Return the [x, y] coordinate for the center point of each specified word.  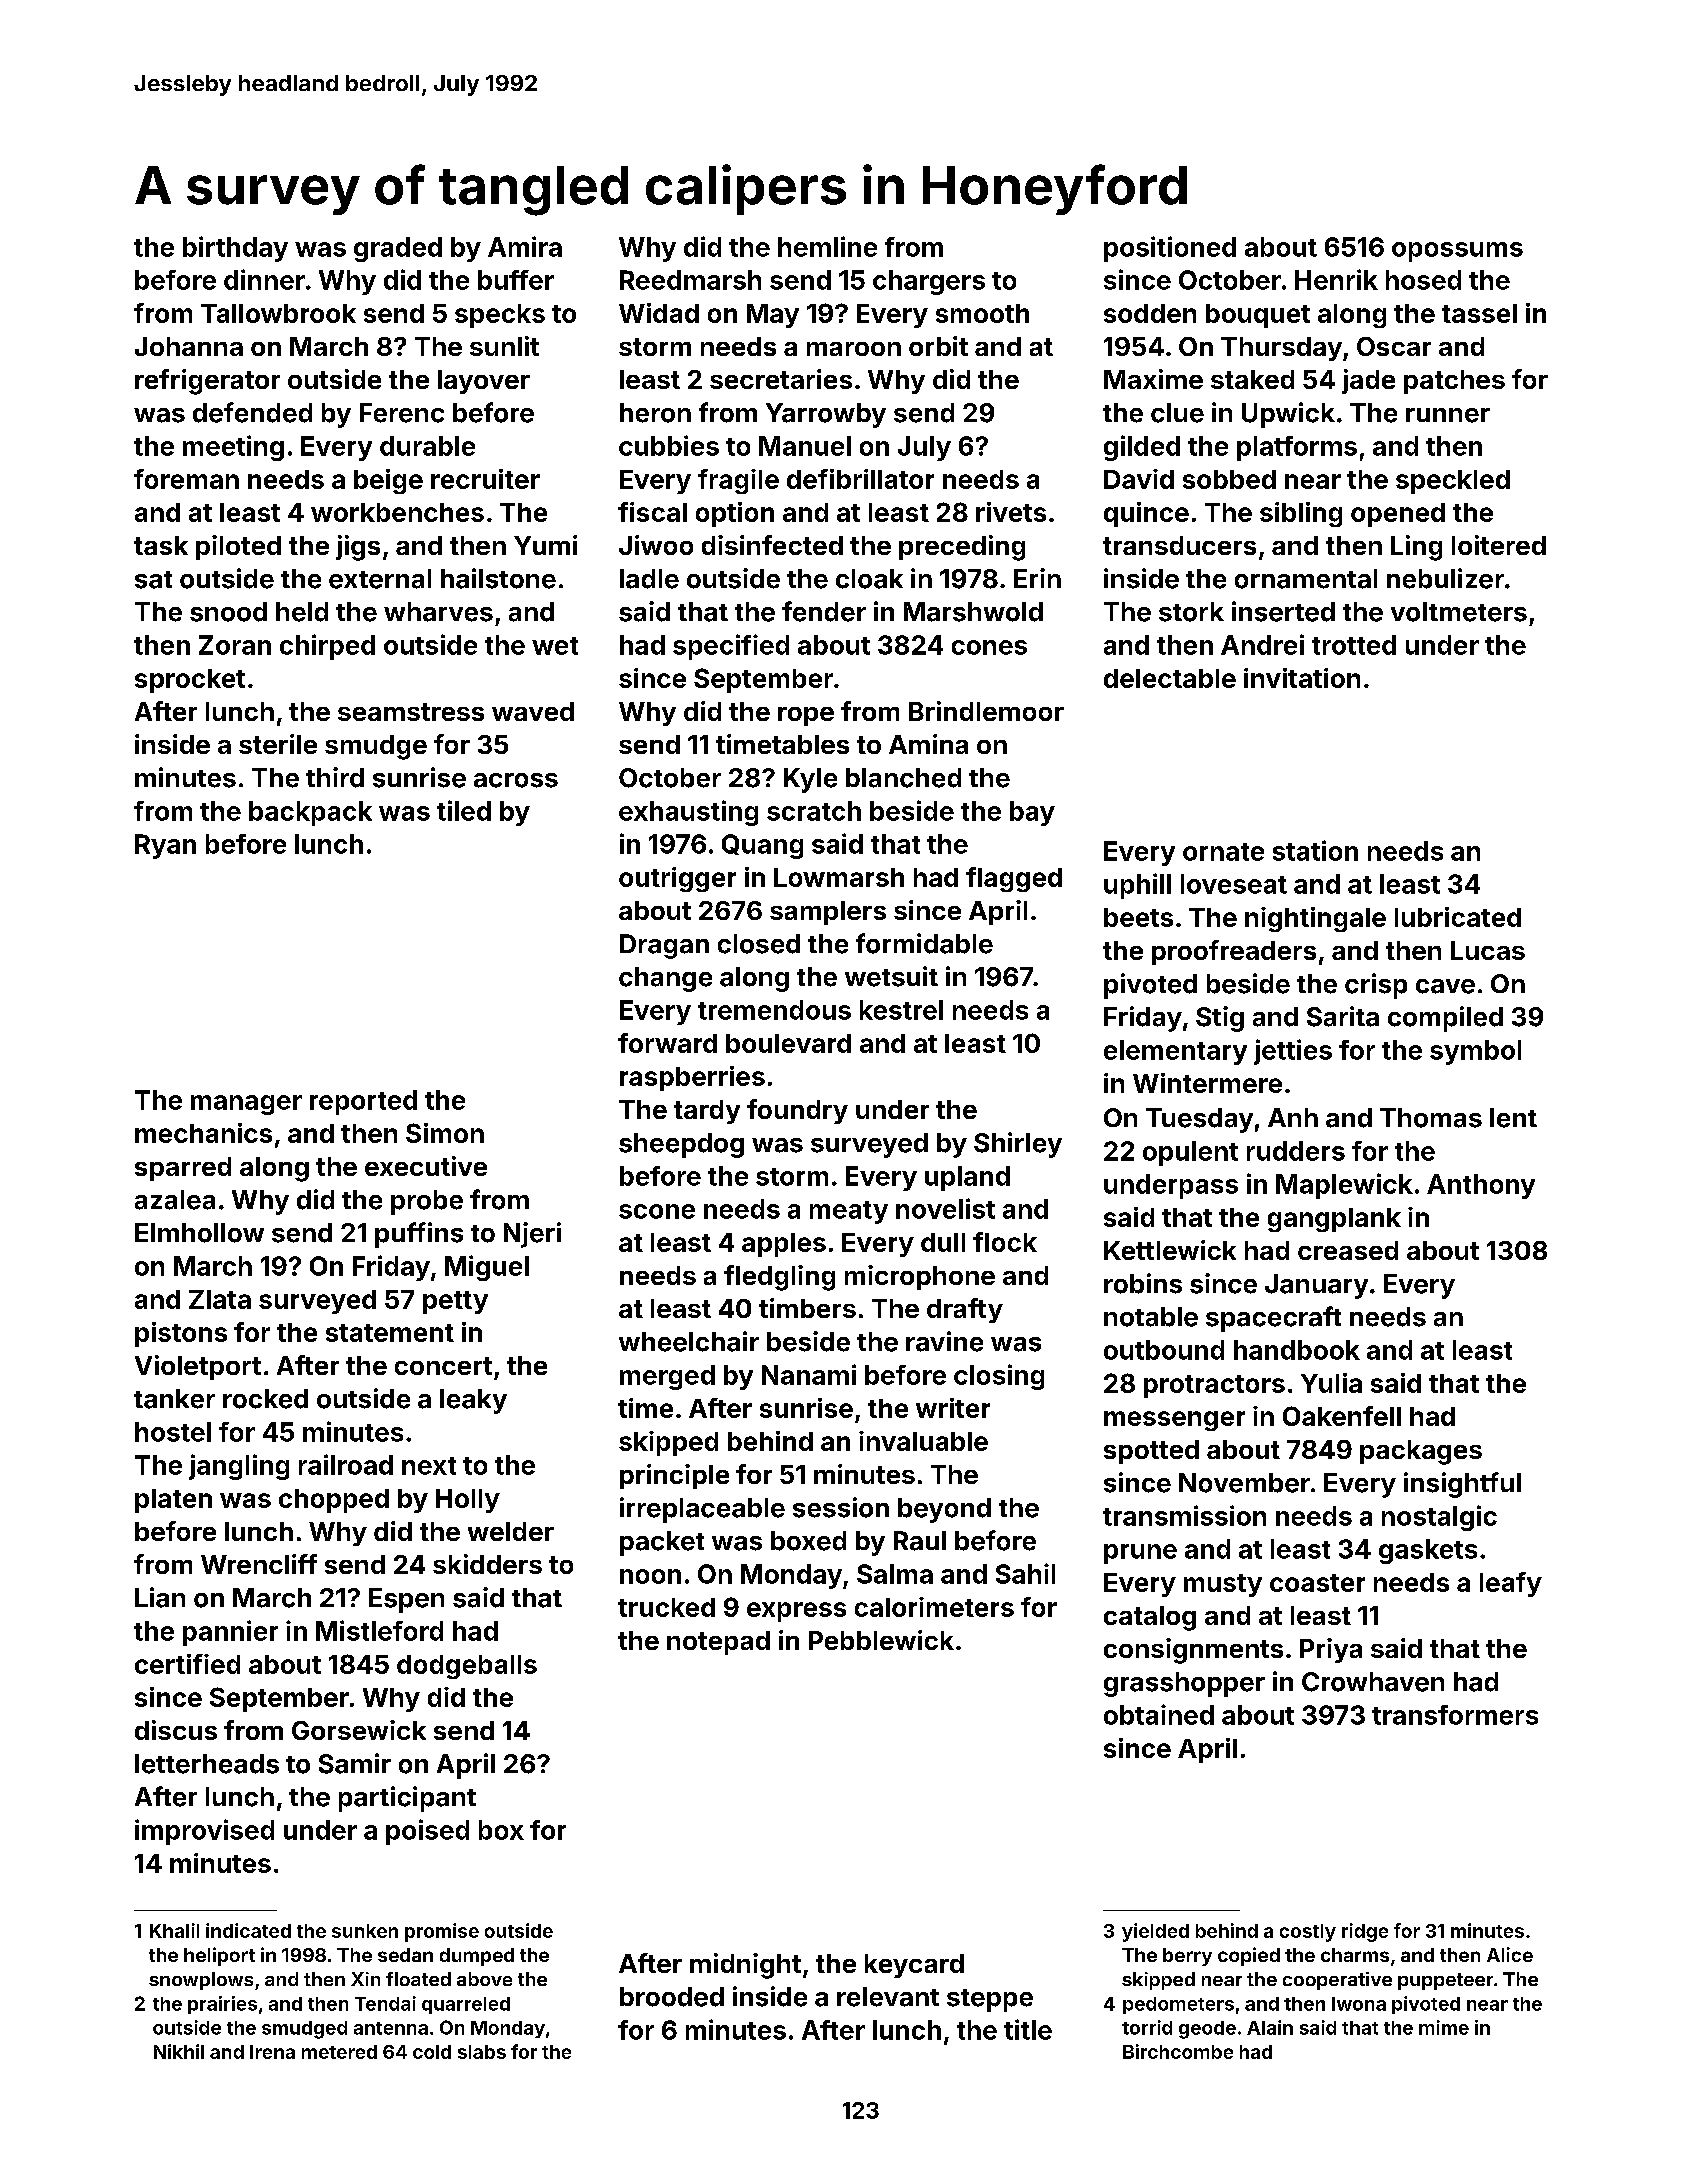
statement [390, 1333]
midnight [745, 1966]
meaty [849, 1212]
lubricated [1458, 917]
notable [1151, 1317]
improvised [204, 1832]
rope [806, 716]
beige [388, 481]
